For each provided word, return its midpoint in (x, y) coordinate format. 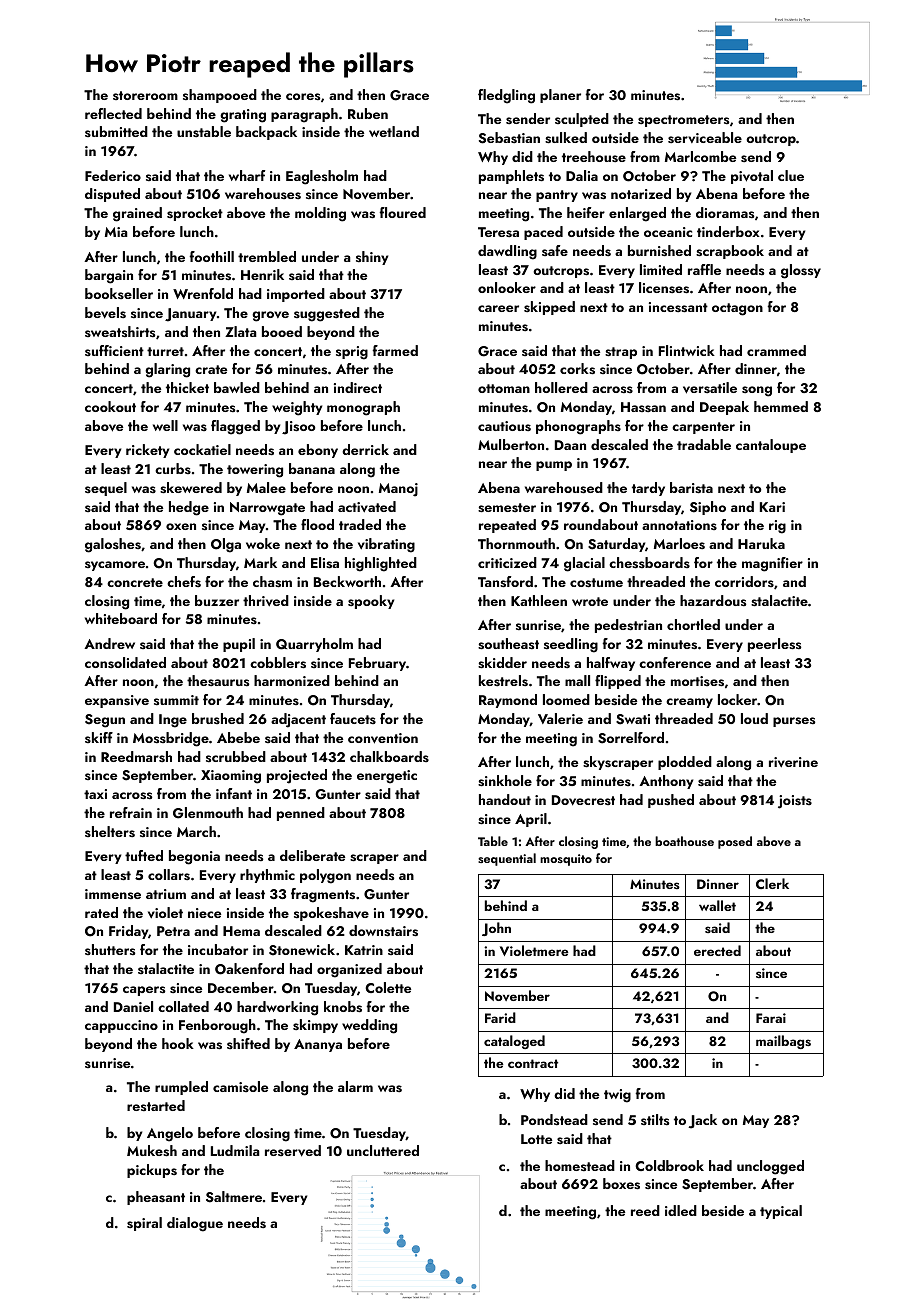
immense (113, 894)
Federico (113, 175)
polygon (325, 876)
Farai (771, 1018)
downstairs (383, 931)
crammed (776, 350)
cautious (504, 426)
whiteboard (121, 618)
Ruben (368, 113)
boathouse (684, 841)
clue (791, 175)
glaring (167, 370)
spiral (144, 1224)
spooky (371, 602)
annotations (679, 525)
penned (301, 814)
